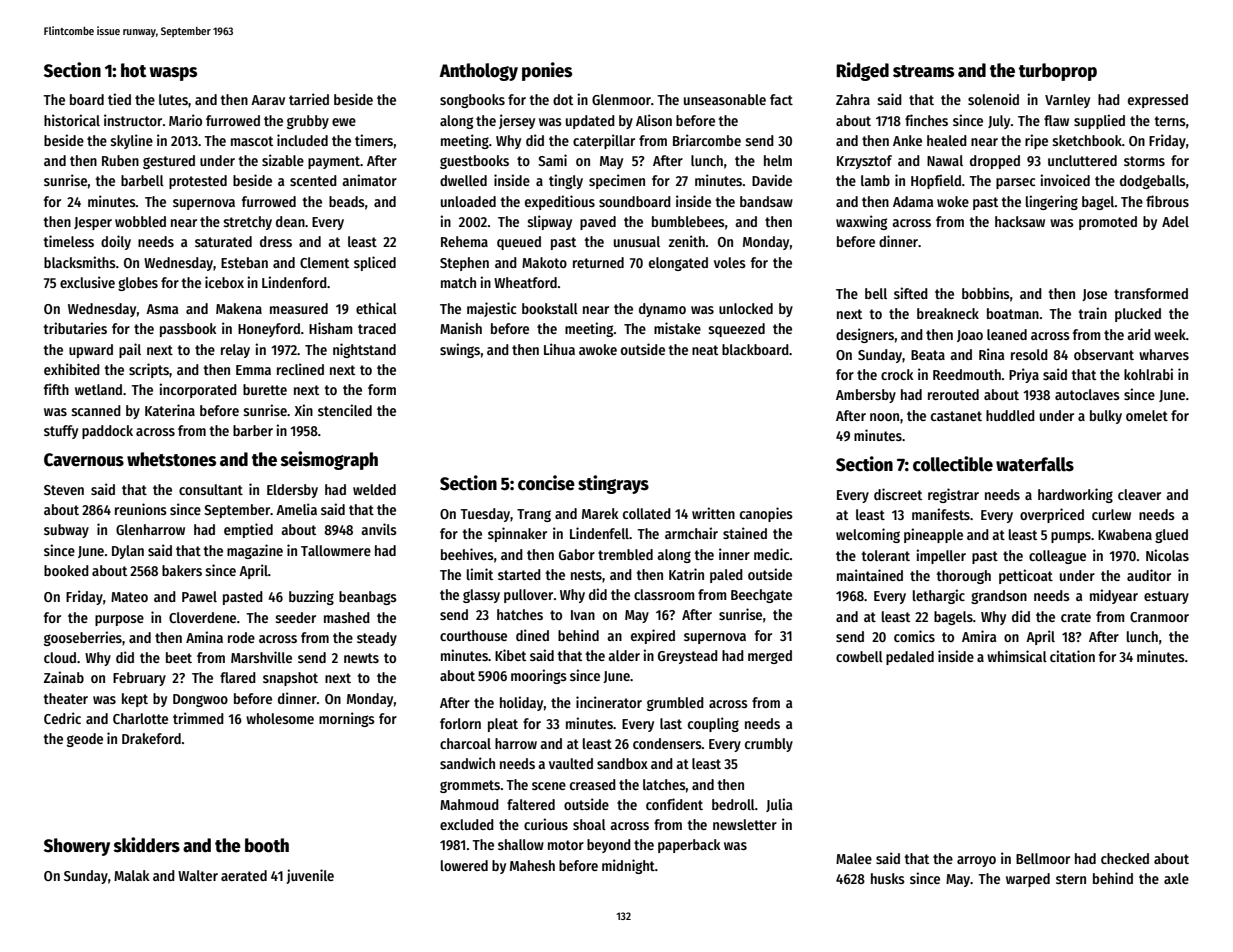  I want to click on citation, so click(1072, 656).
